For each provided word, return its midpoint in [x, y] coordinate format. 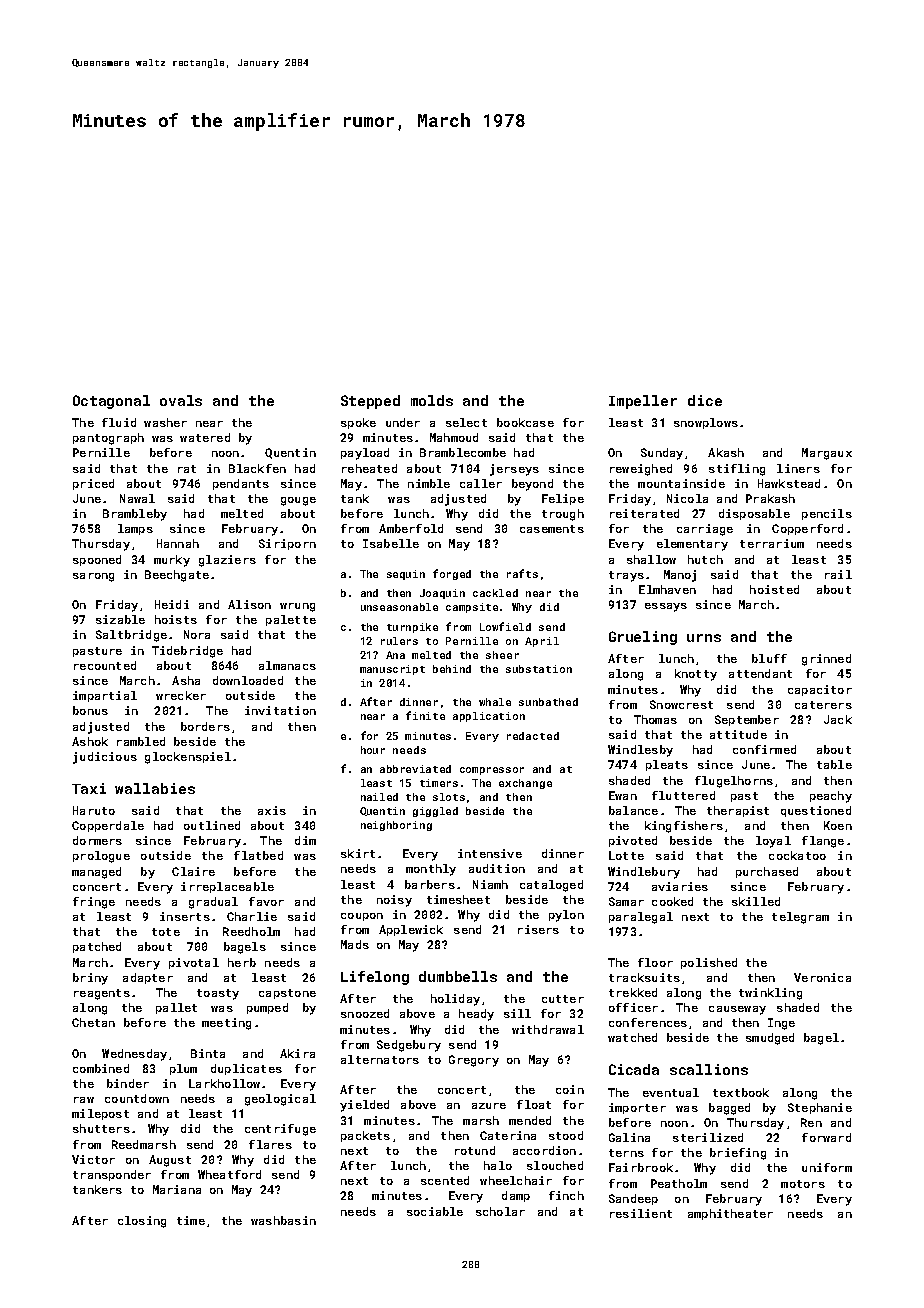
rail [838, 574]
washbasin [283, 1220]
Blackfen [257, 468]
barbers [430, 884]
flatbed [258, 855]
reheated [369, 468]
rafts [522, 573]
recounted [105, 665]
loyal [773, 842]
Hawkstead [789, 483]
